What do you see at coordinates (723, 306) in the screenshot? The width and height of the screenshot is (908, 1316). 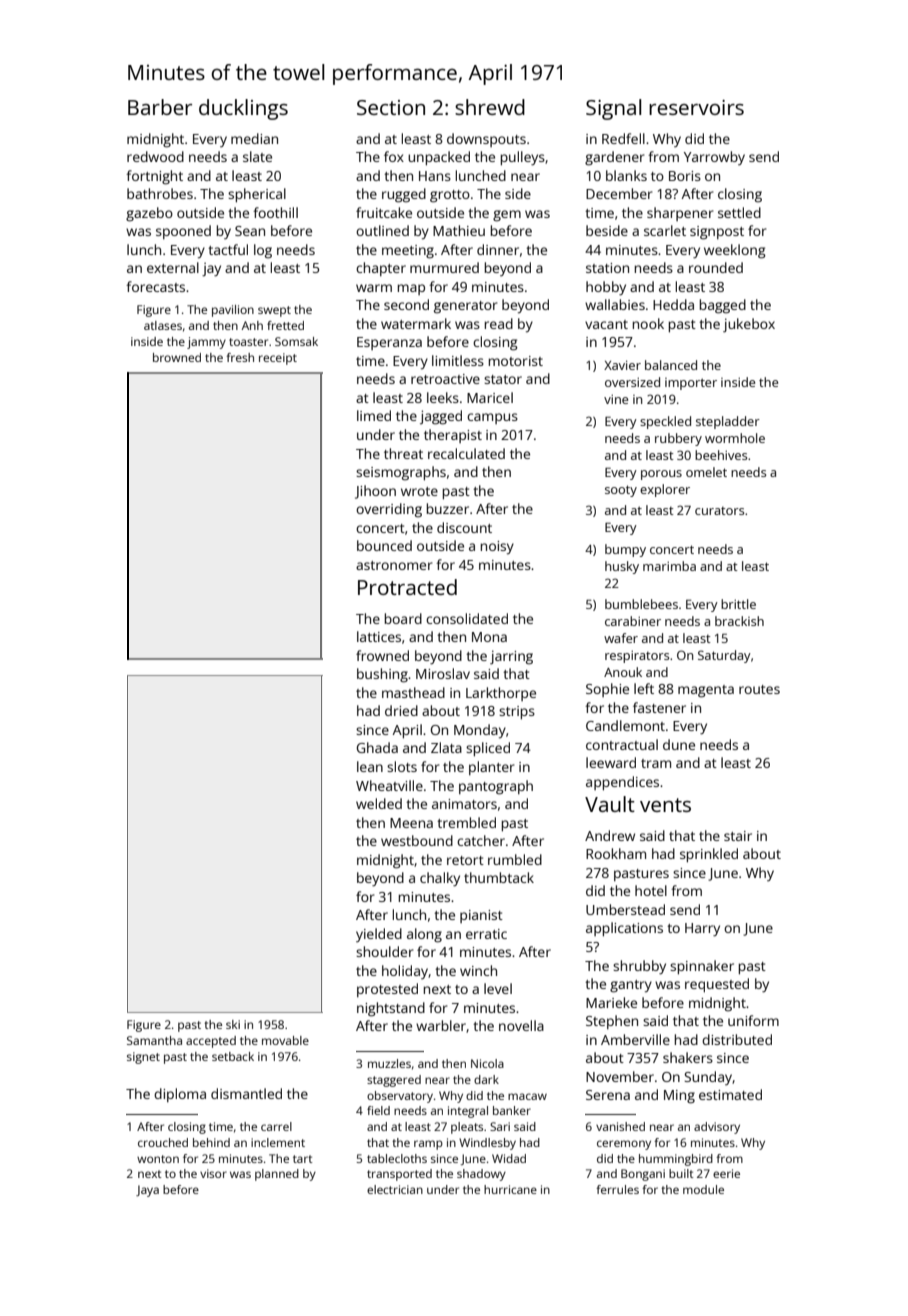 I see `bagged` at bounding box center [723, 306].
